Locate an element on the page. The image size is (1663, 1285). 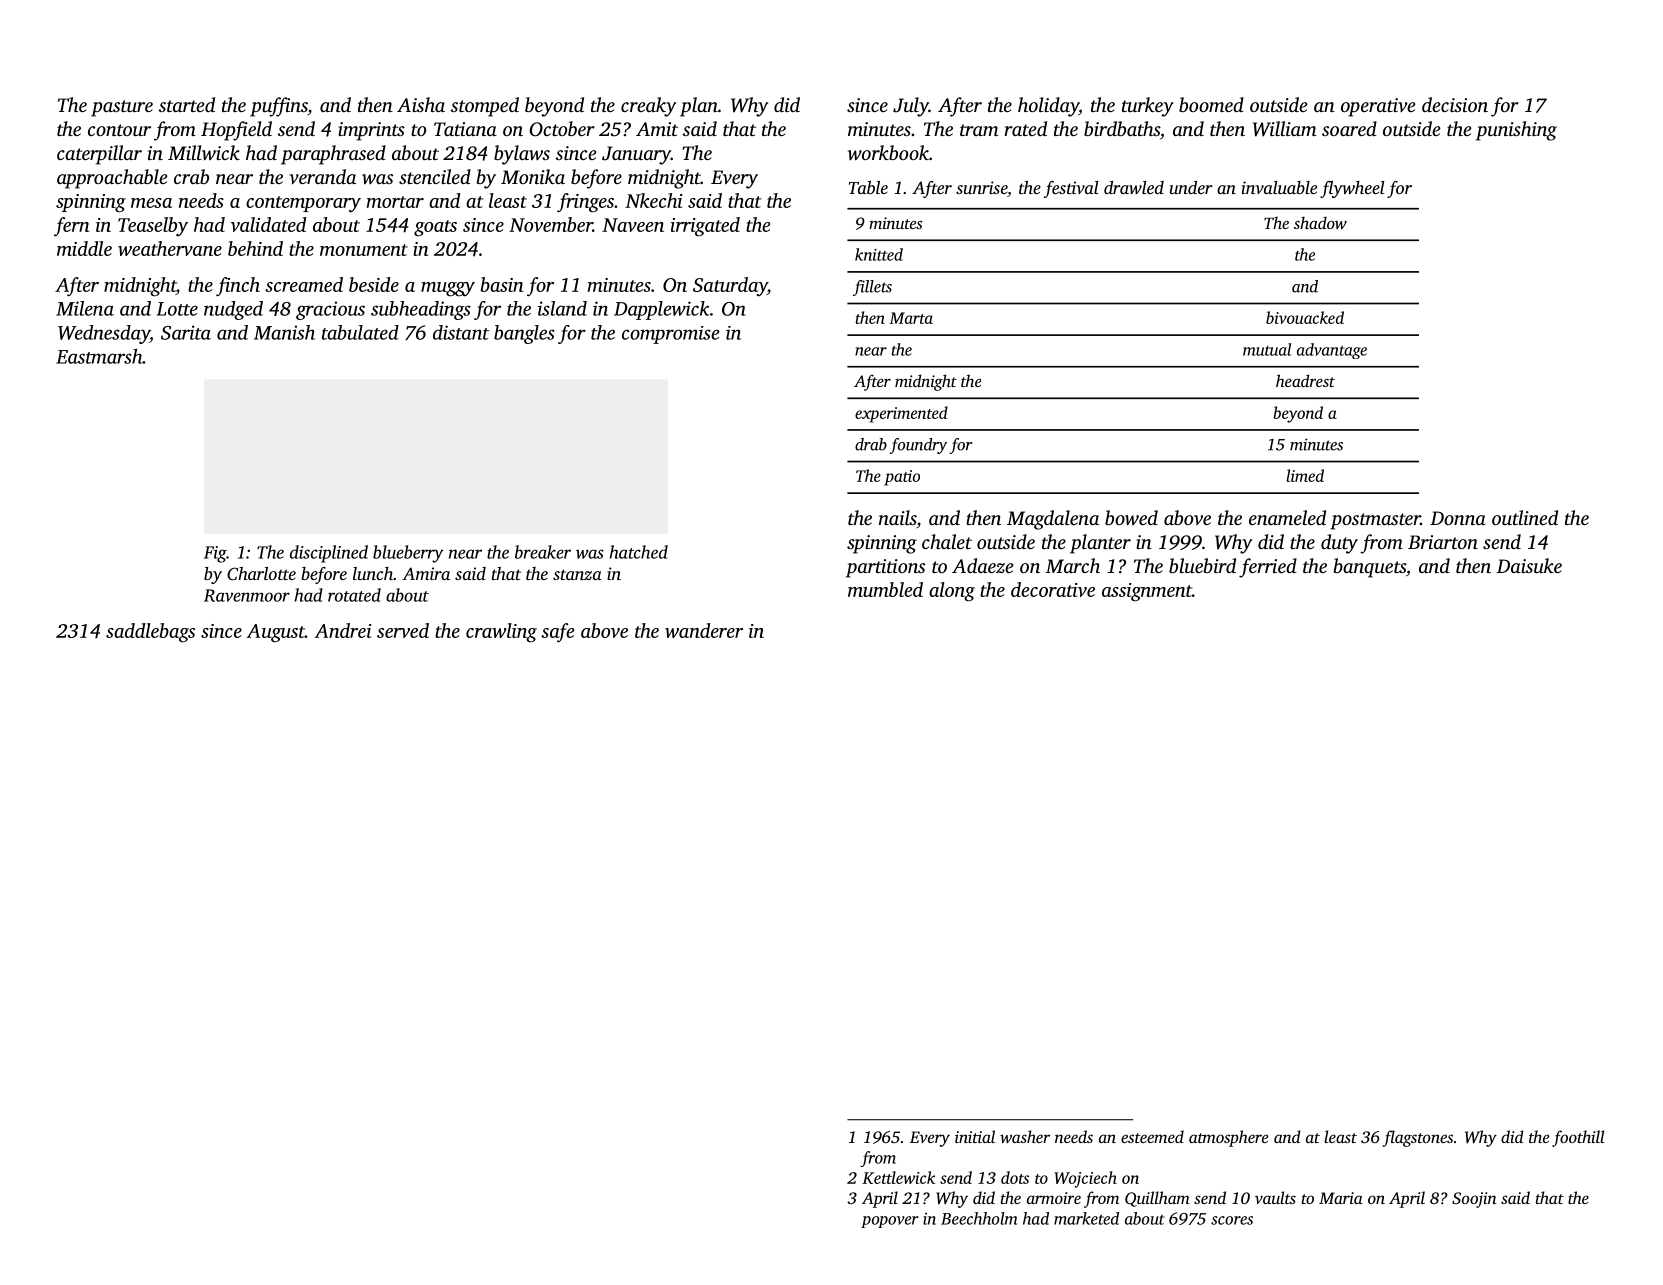
marketed is located at coordinates (1086, 1218).
